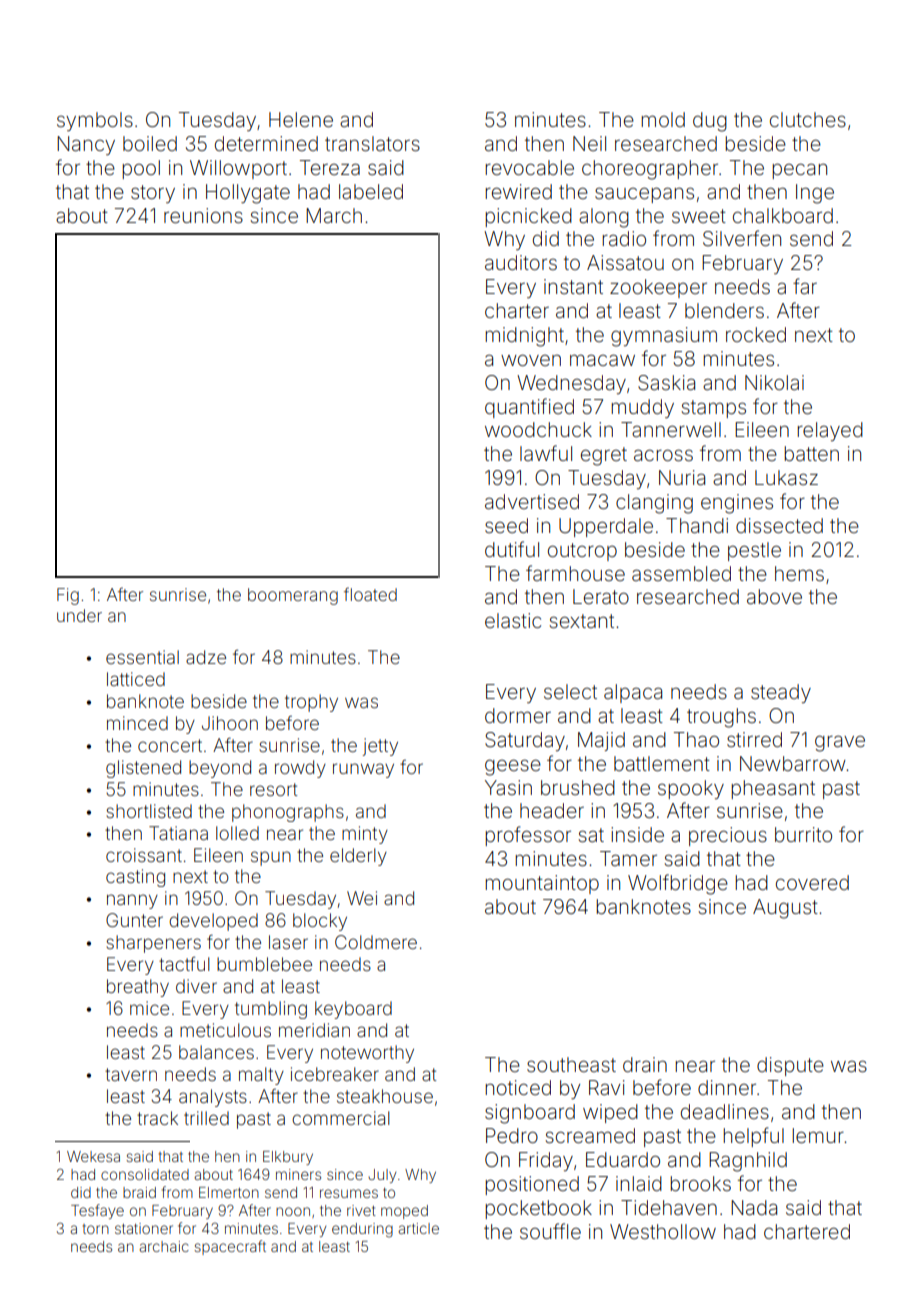  I want to click on under, so click(79, 615).
